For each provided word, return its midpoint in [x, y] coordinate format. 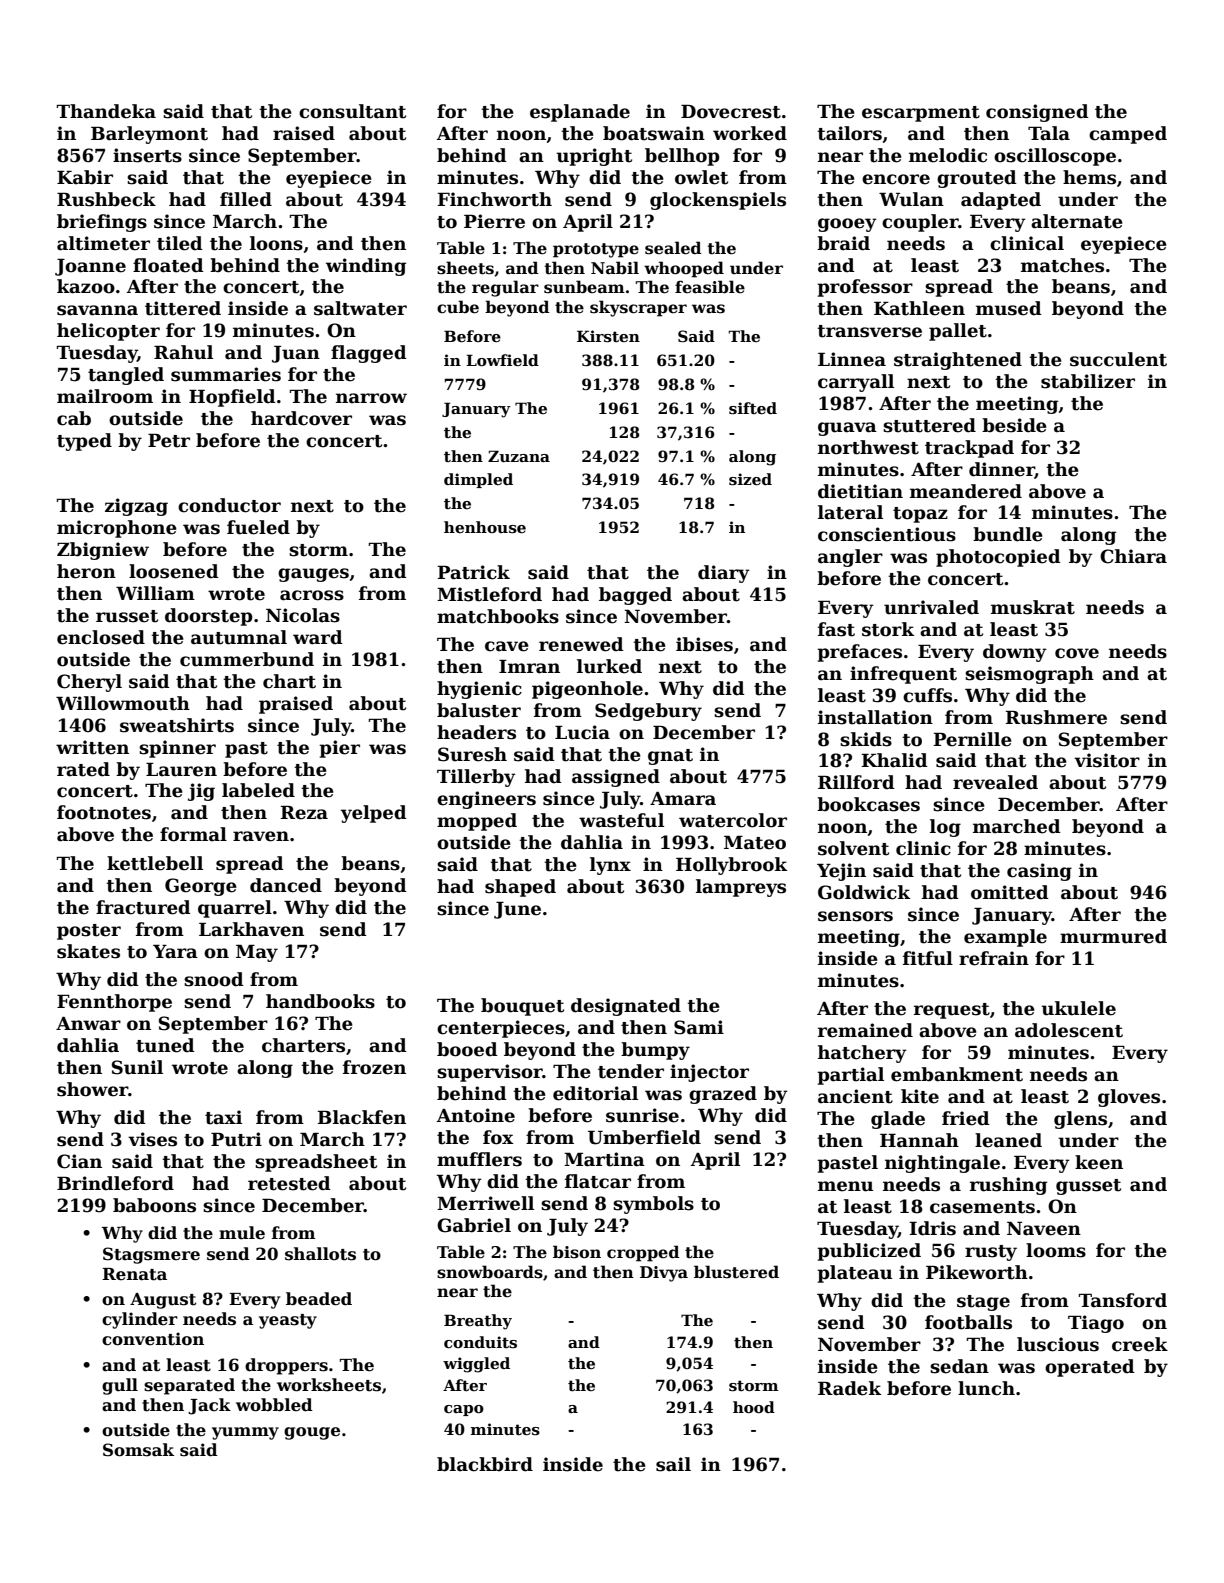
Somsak [138, 1450]
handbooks [320, 1001]
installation [875, 717]
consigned [1037, 113]
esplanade [580, 113]
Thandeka [106, 111]
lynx [610, 866]
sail [673, 1464]
